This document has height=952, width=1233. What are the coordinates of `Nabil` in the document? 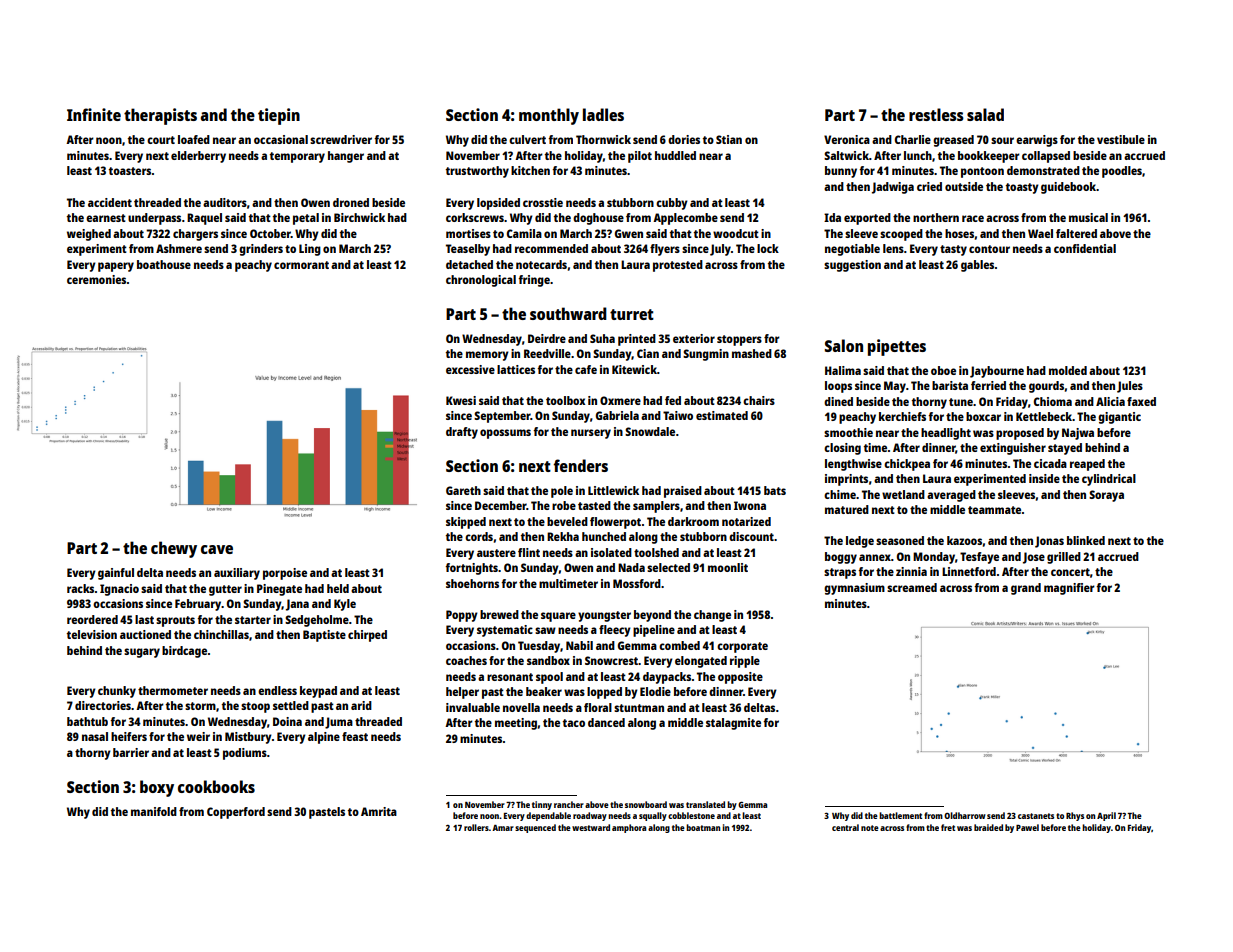 It's located at (579, 645).
